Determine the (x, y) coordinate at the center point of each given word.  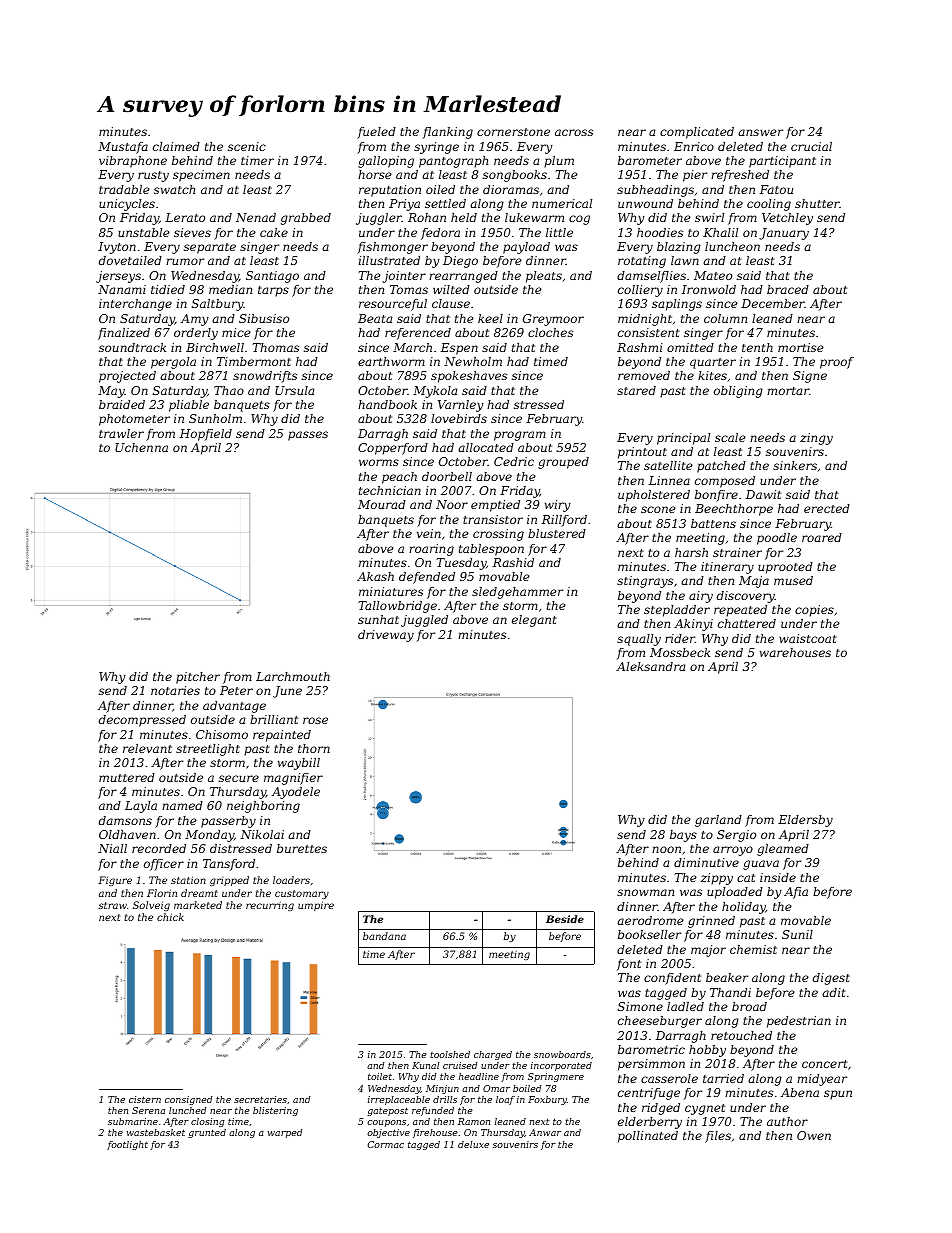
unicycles (127, 205)
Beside (565, 919)
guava (761, 865)
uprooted (785, 568)
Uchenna (141, 447)
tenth (757, 347)
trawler (121, 433)
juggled (424, 621)
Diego (460, 262)
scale (730, 437)
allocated (486, 447)
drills (445, 1099)
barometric (651, 1049)
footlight (127, 1145)
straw (112, 905)
